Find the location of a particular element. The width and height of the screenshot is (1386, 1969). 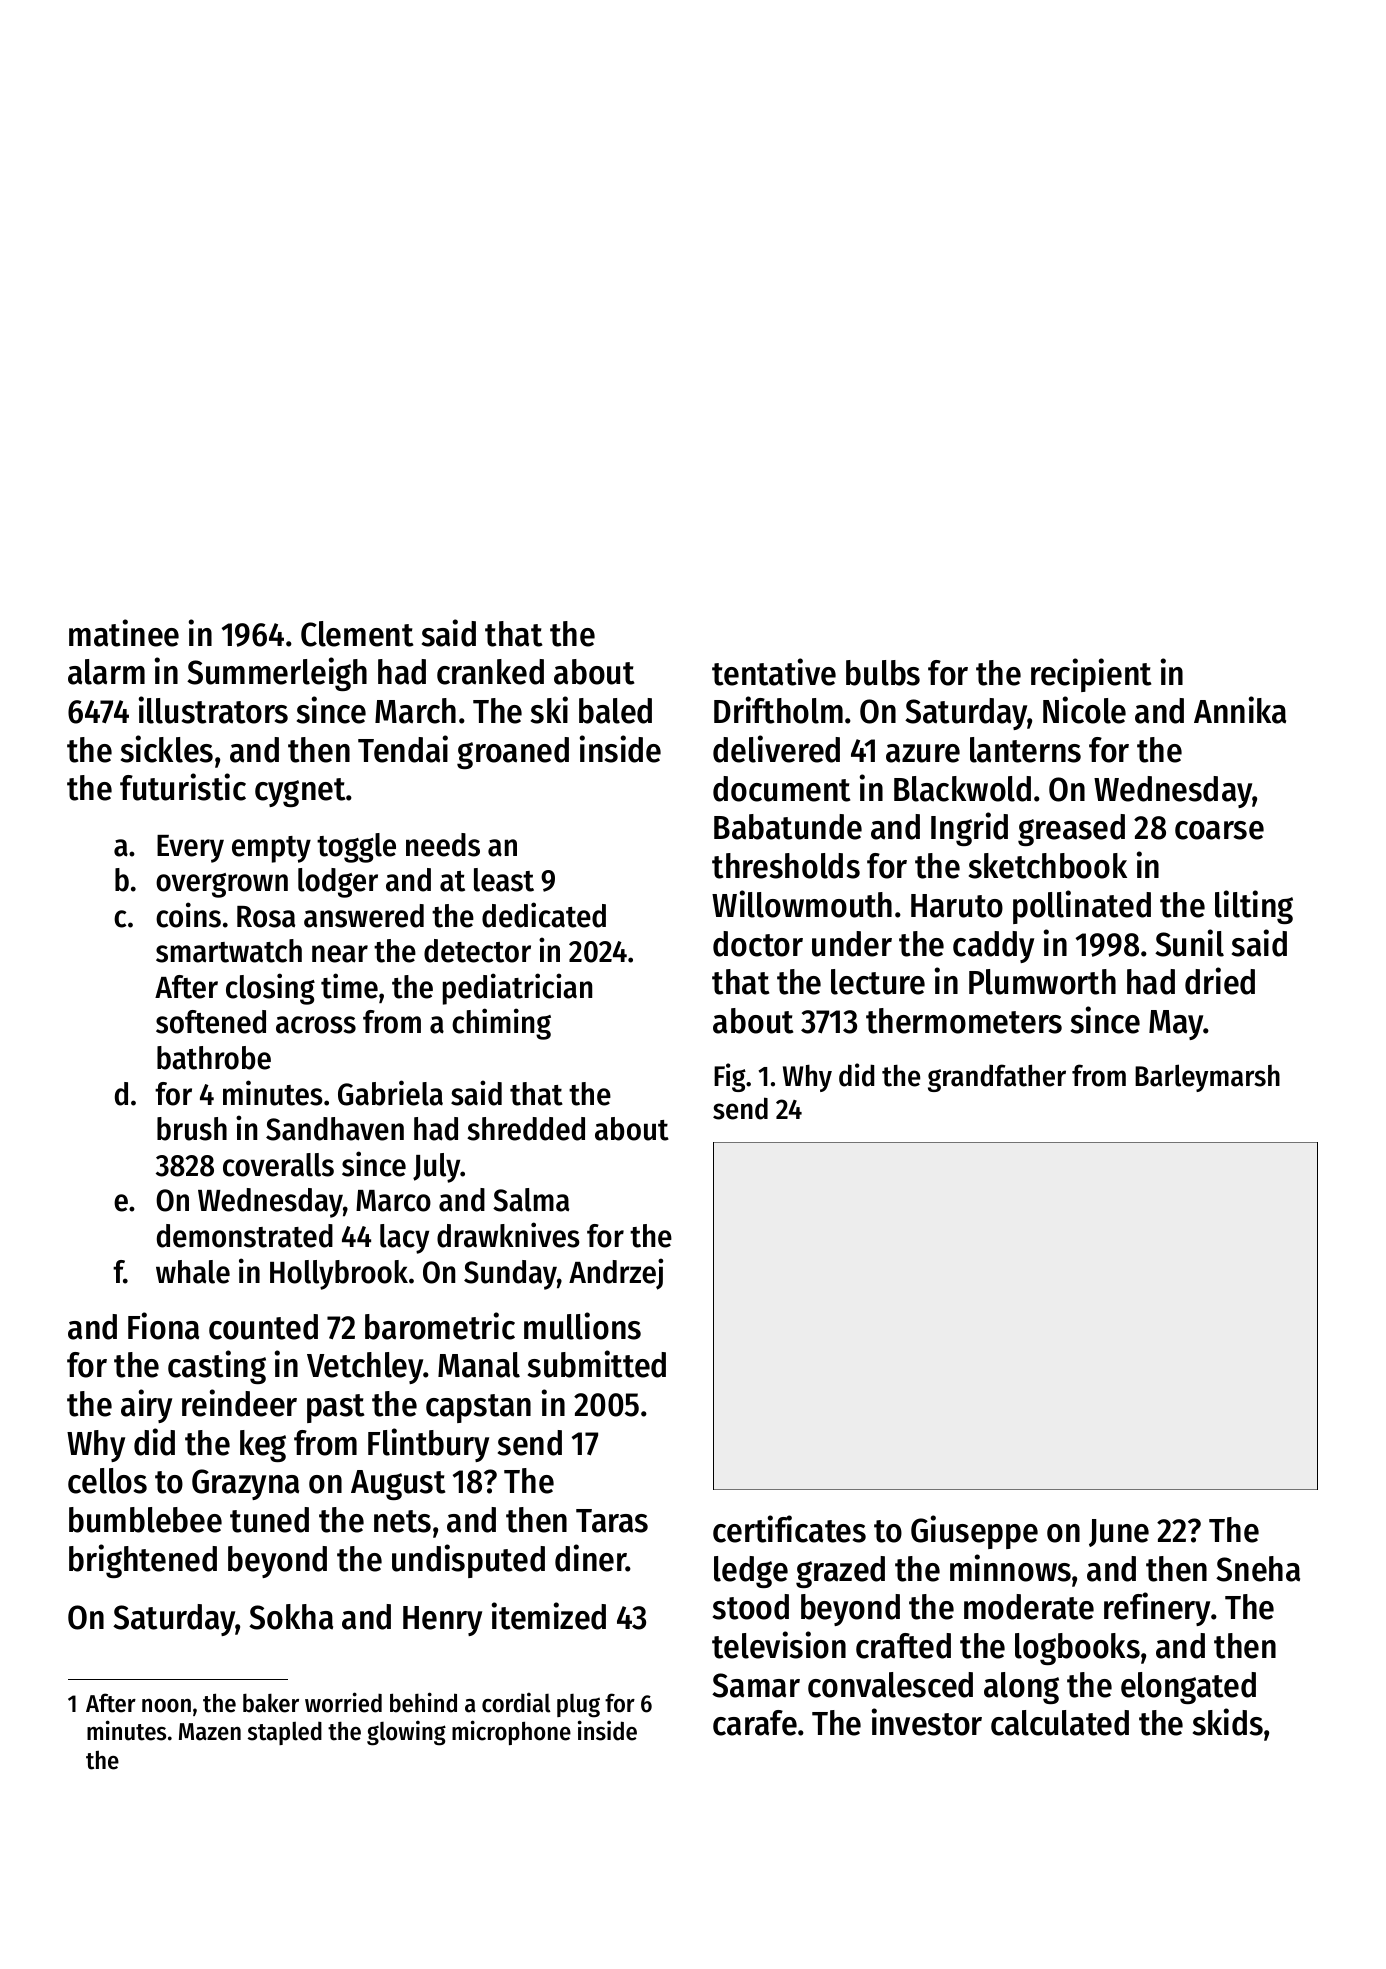

grandfather is located at coordinates (997, 1078).
